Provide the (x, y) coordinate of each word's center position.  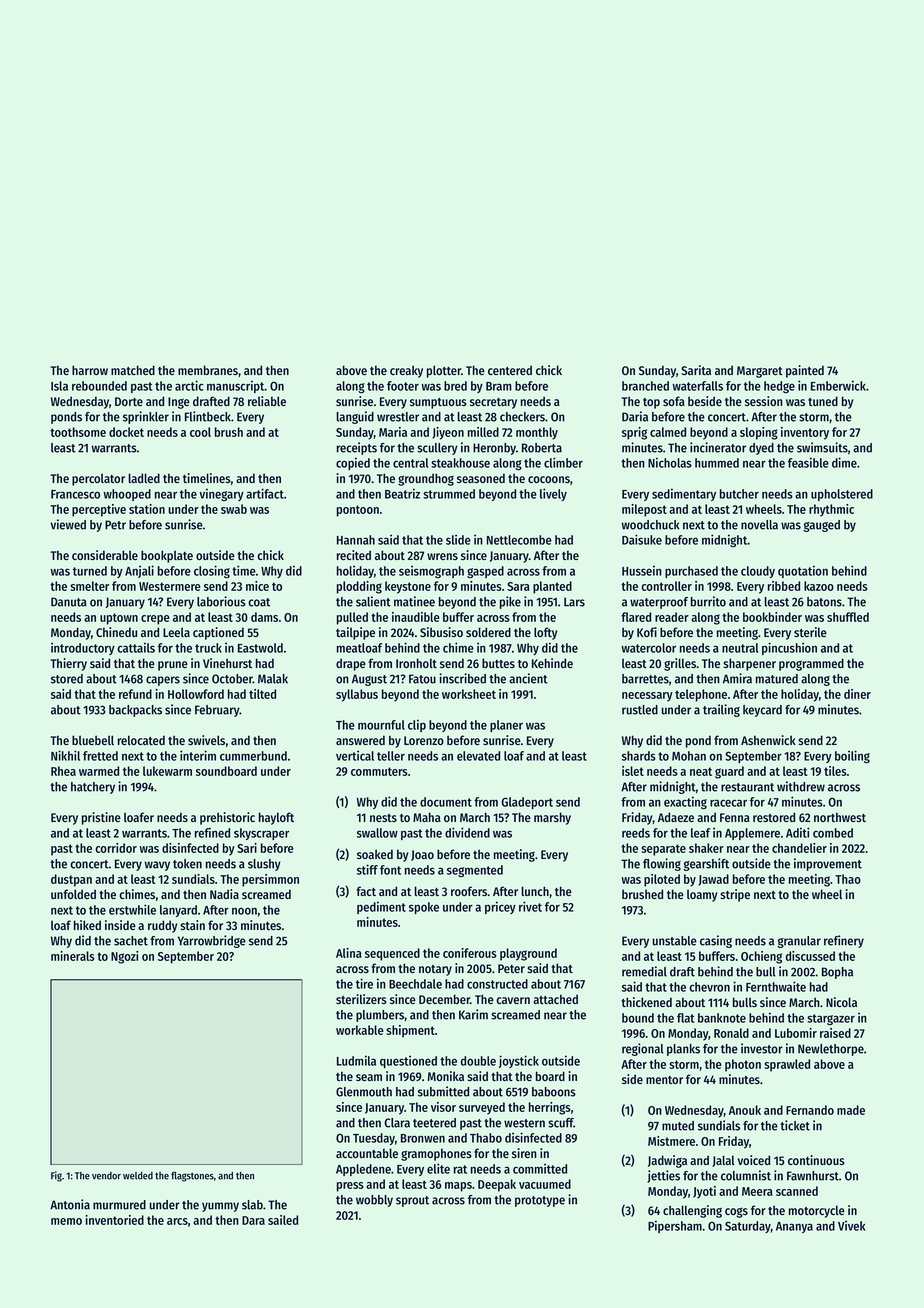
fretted (100, 756)
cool (200, 432)
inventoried (114, 1220)
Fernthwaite (776, 986)
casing (716, 941)
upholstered (842, 495)
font (390, 870)
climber (563, 462)
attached (555, 999)
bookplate (167, 556)
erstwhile (132, 909)
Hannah (356, 540)
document (446, 802)
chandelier (799, 848)
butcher (739, 494)
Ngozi (124, 957)
